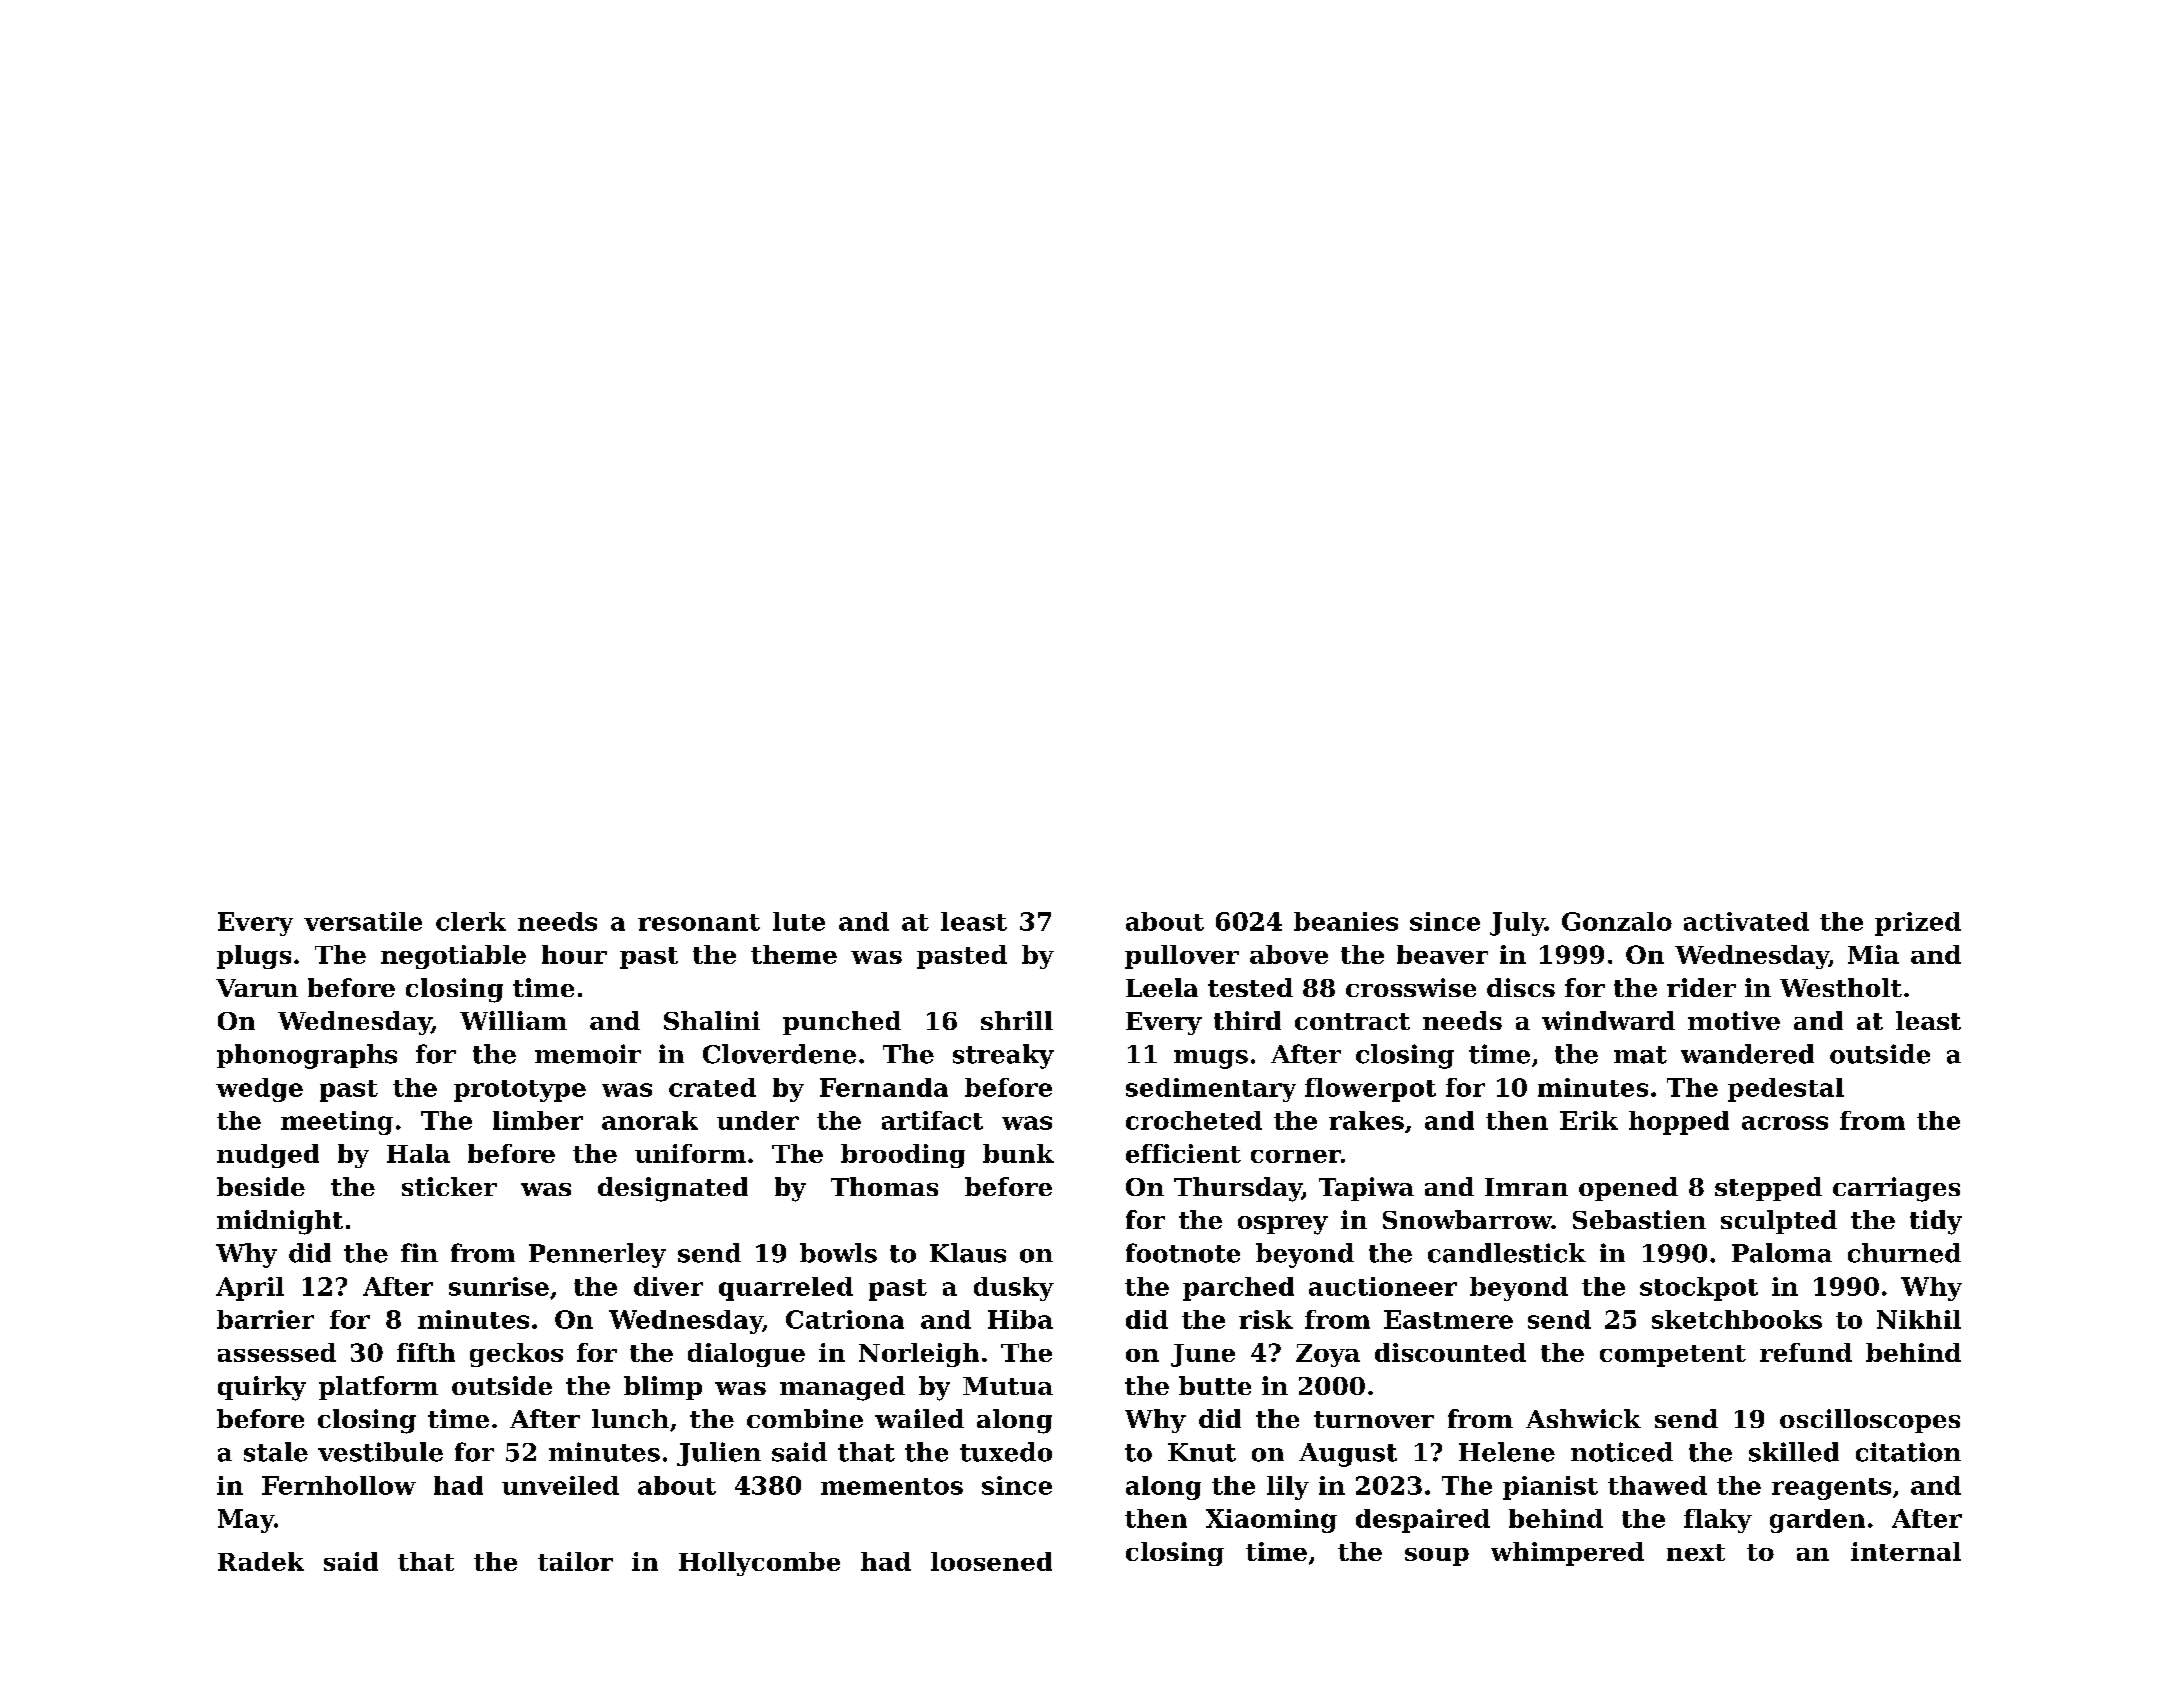  What do you see at coordinates (968, 1253) in the document?
I see `Klaus` at bounding box center [968, 1253].
